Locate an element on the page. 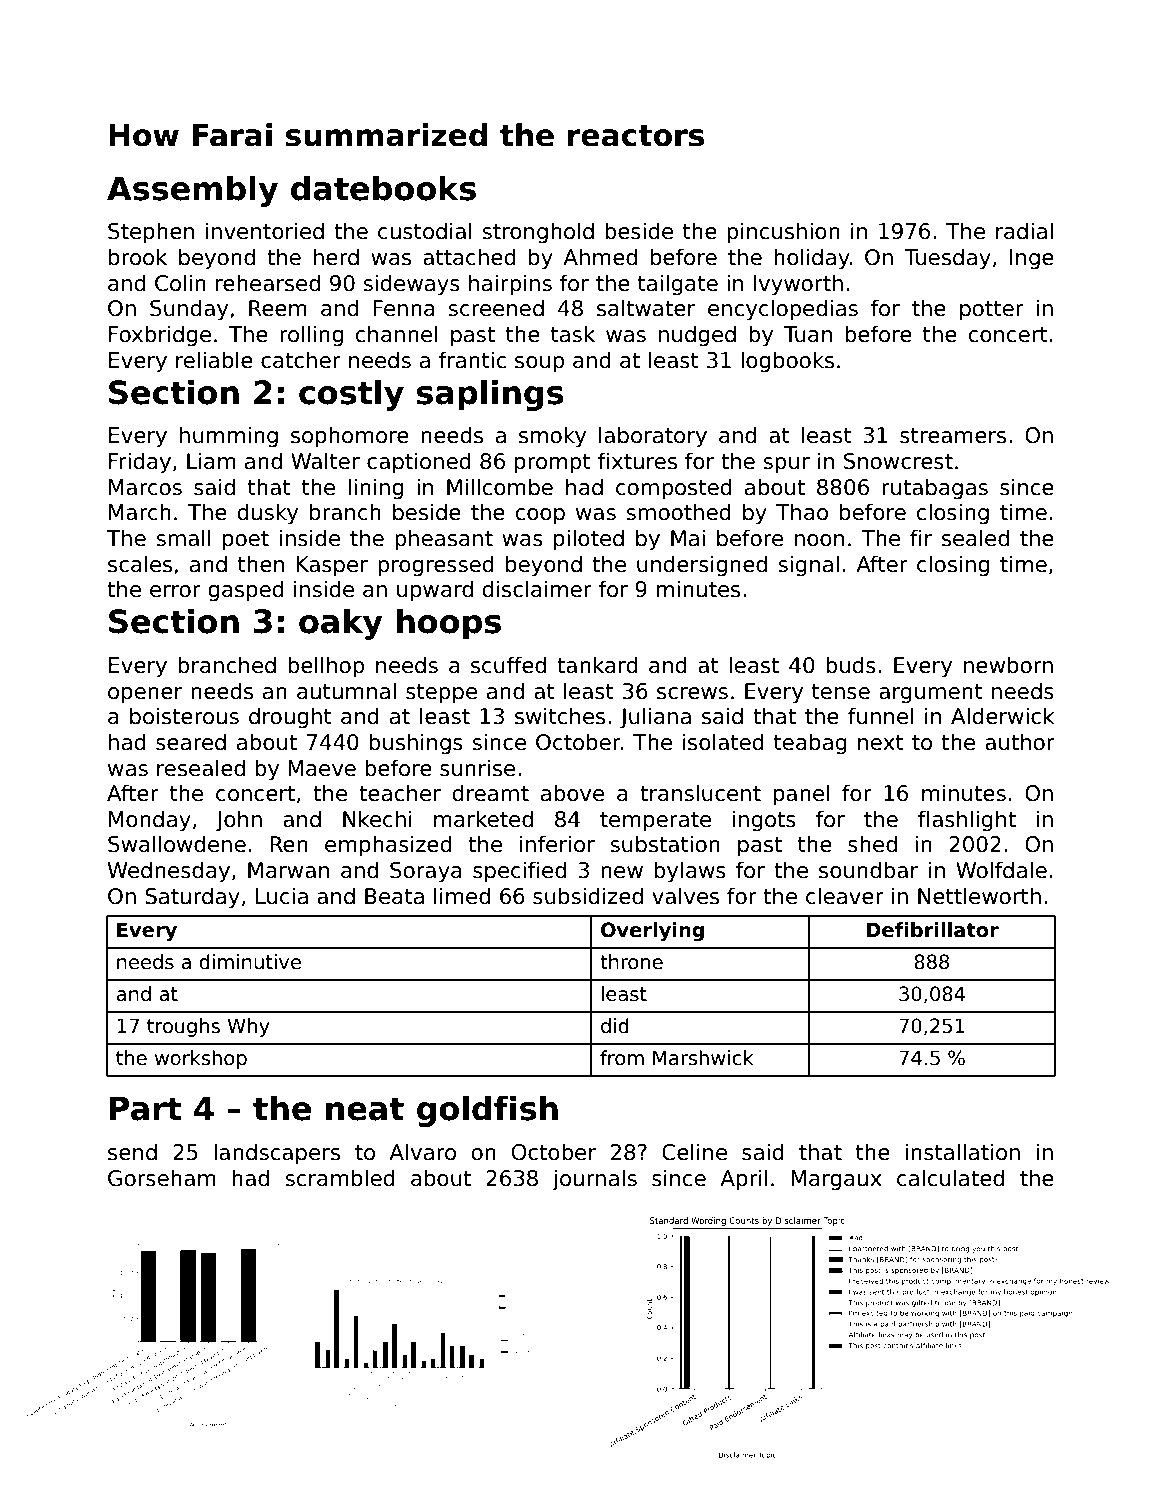  datebooks is located at coordinates (383, 188).
